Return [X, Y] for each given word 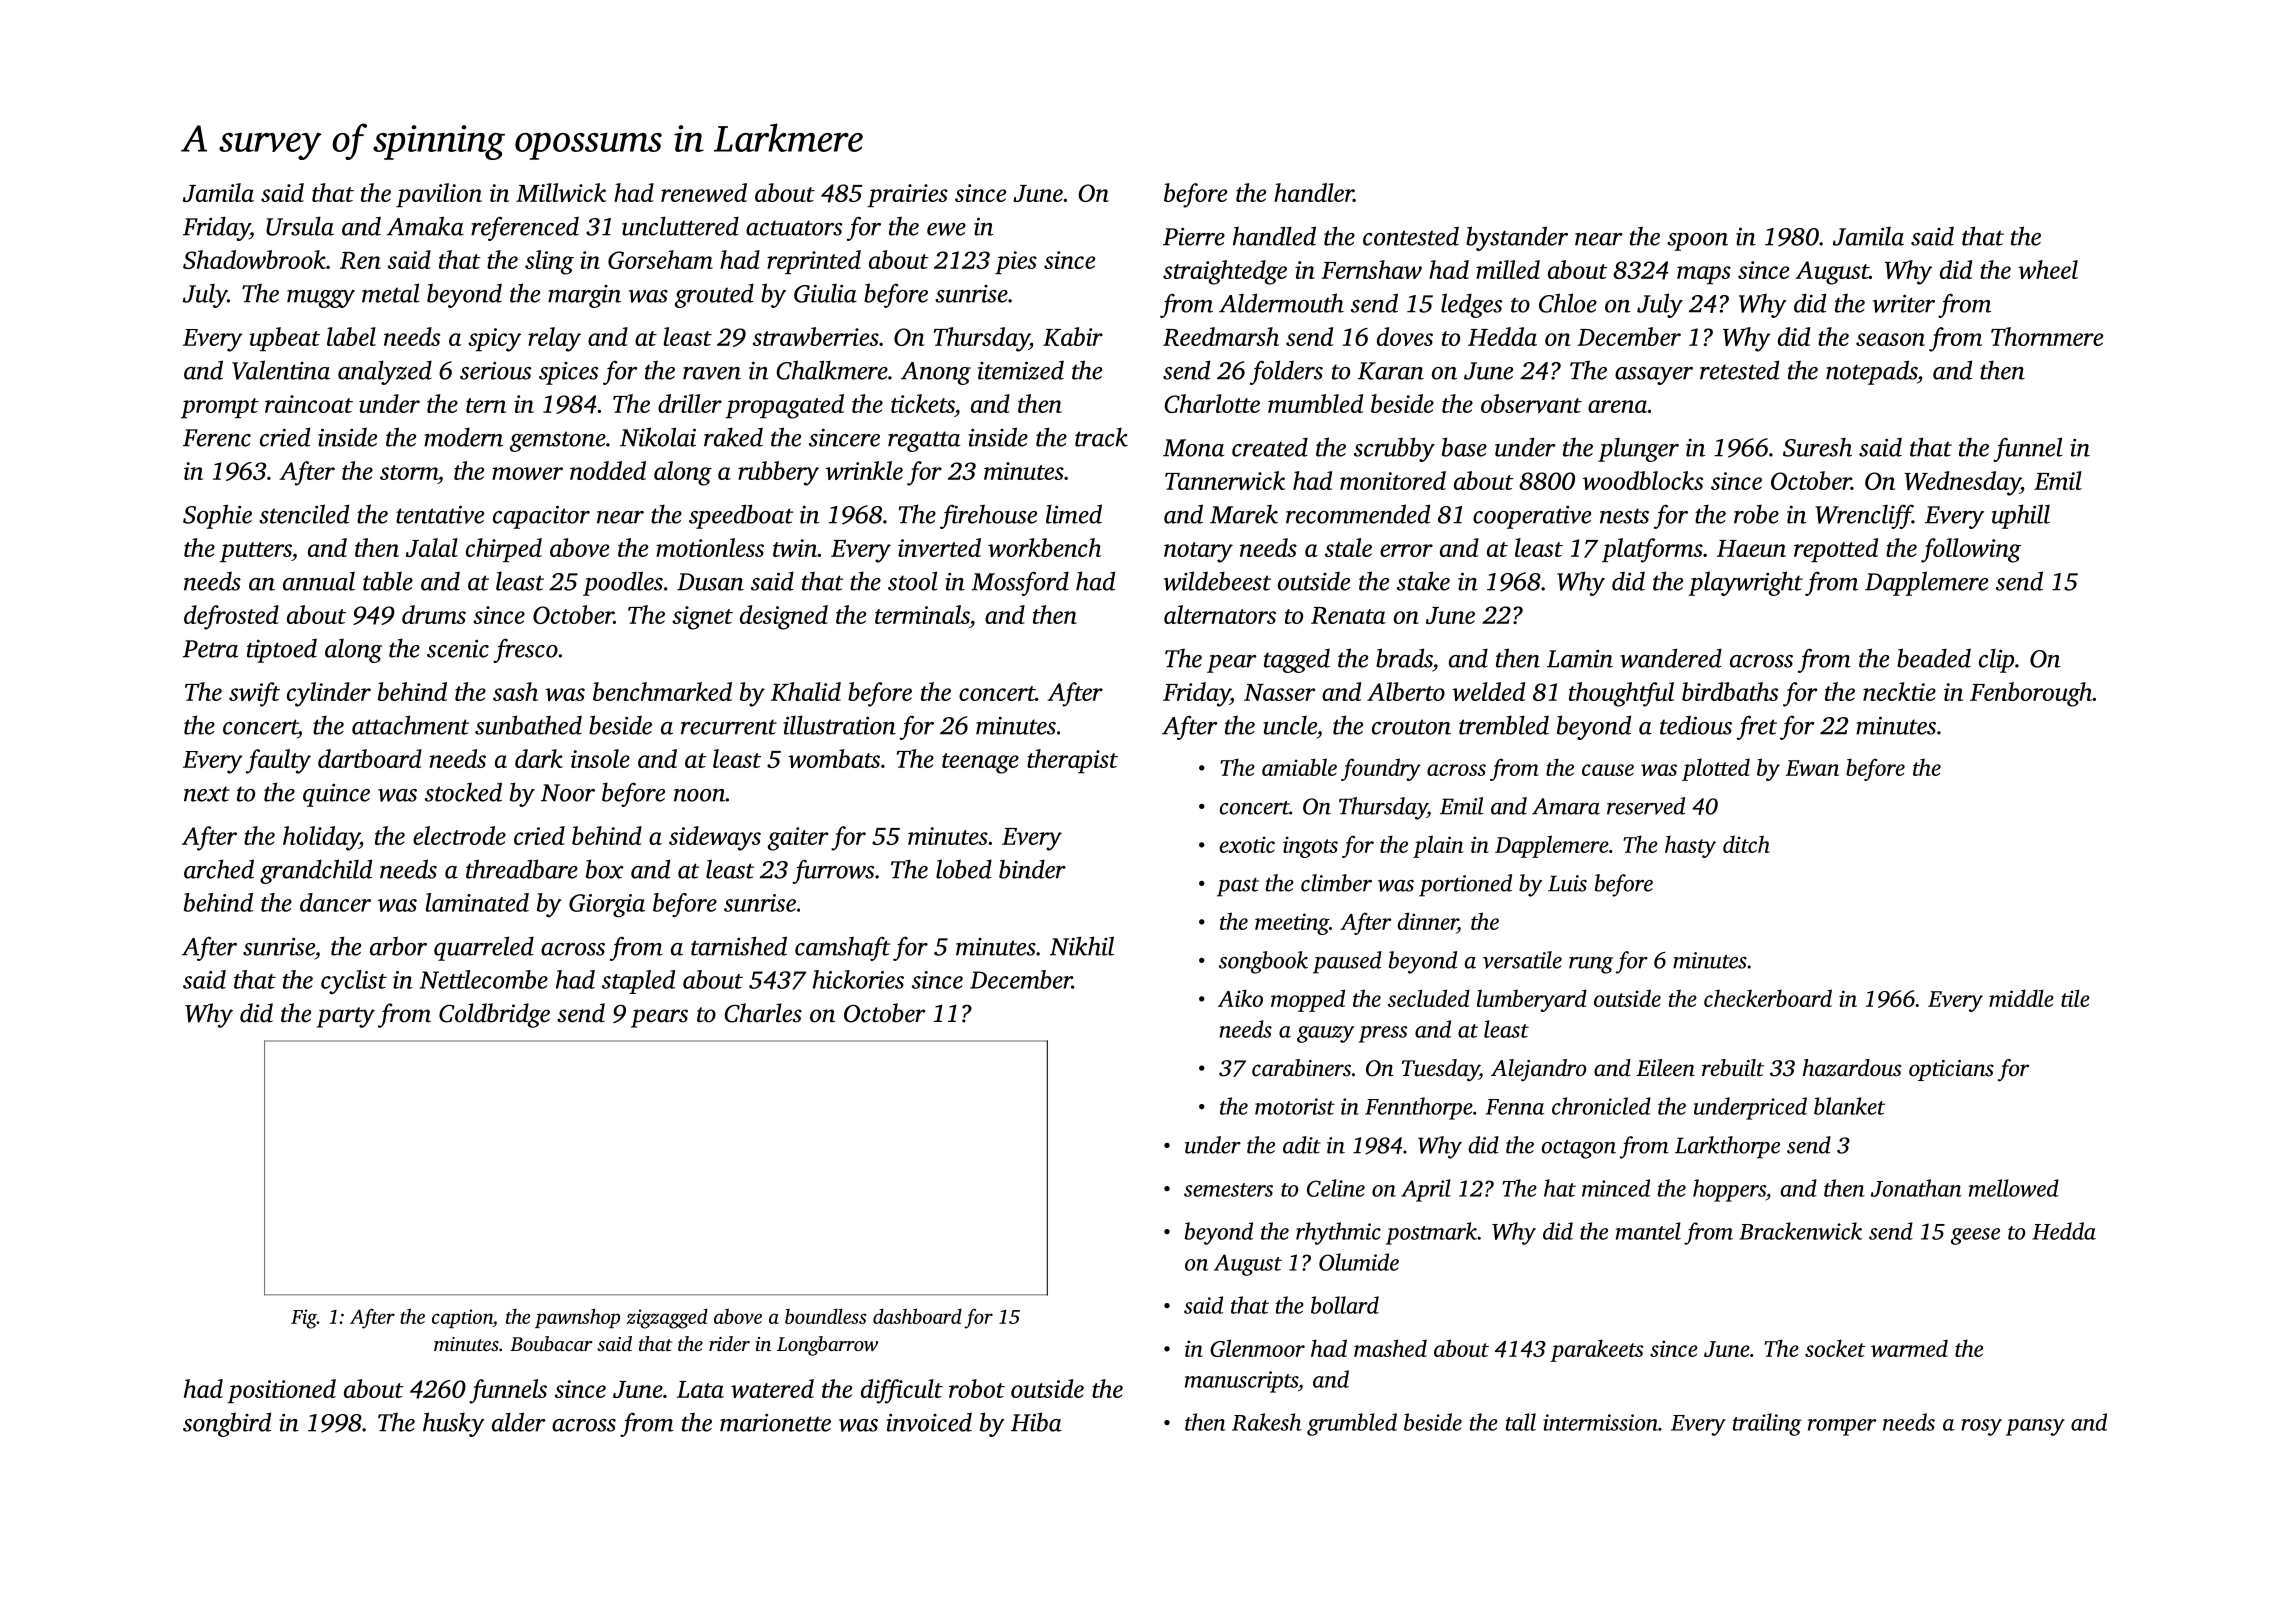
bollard [1345, 1305]
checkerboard [1768, 998]
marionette [775, 1423]
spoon [1697, 242]
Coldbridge [494, 1015]
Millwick [561, 192]
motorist [1295, 1106]
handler [1314, 192]
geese [1975, 1236]
